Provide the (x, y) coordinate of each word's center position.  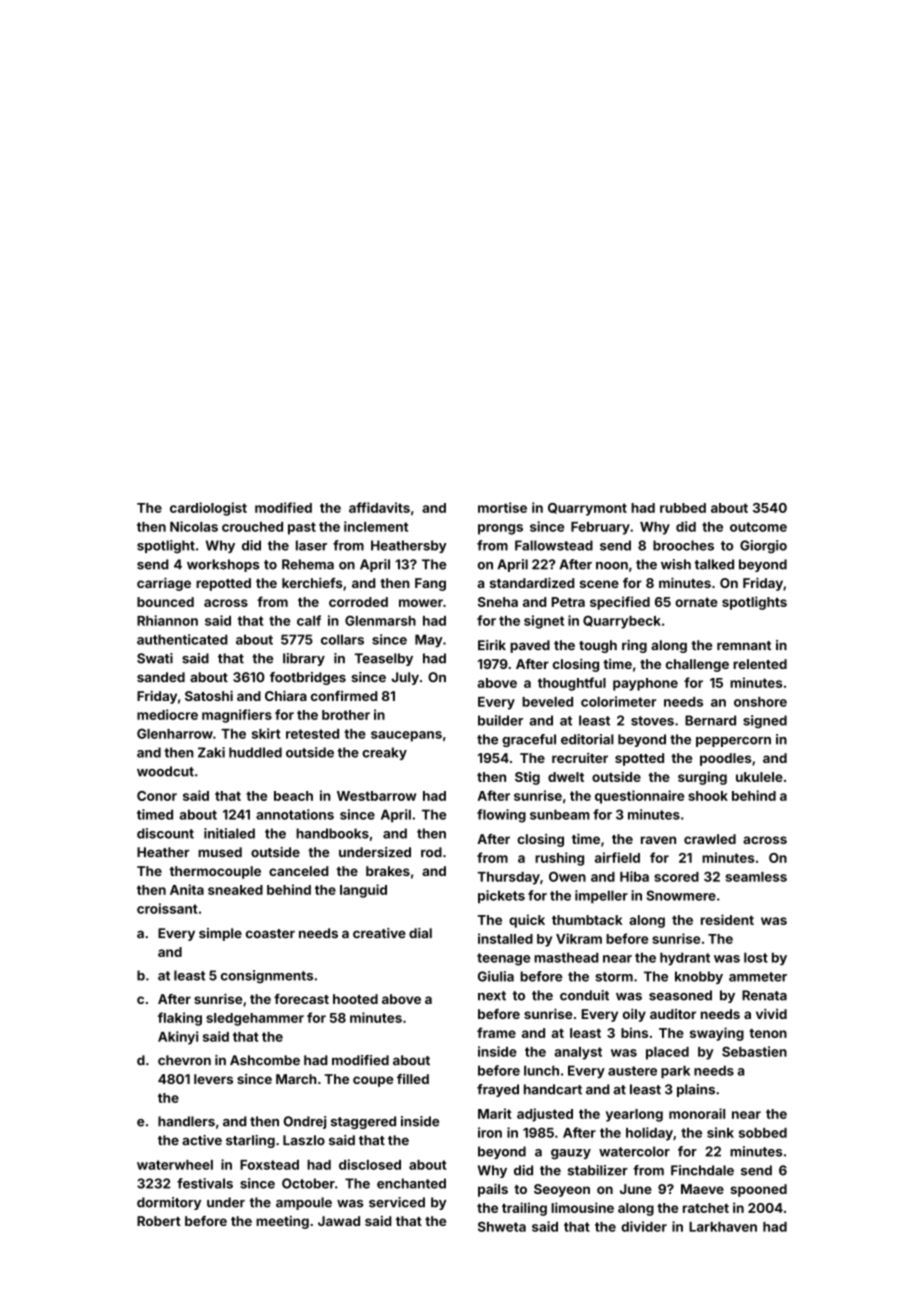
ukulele (759, 777)
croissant (167, 908)
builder (500, 720)
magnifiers (237, 716)
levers (213, 1079)
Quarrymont (587, 509)
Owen (567, 876)
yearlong (634, 1115)
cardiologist (208, 509)
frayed (498, 1090)
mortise (502, 507)
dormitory (169, 1203)
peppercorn (733, 742)
